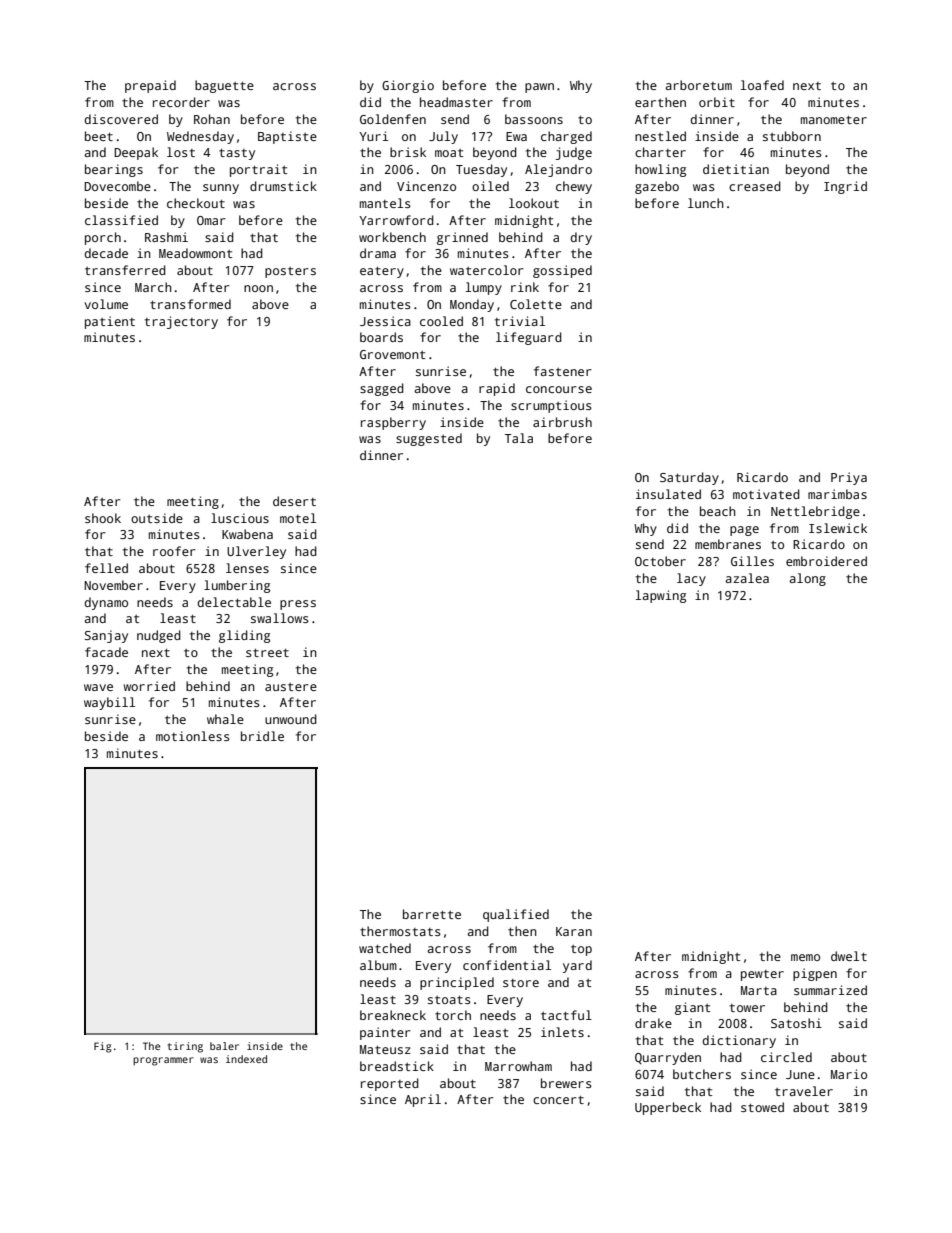 Image resolution: width=952 pixels, height=1233 pixels. Describe the element at coordinates (490, 186) in the image. I see `oiled` at that location.
